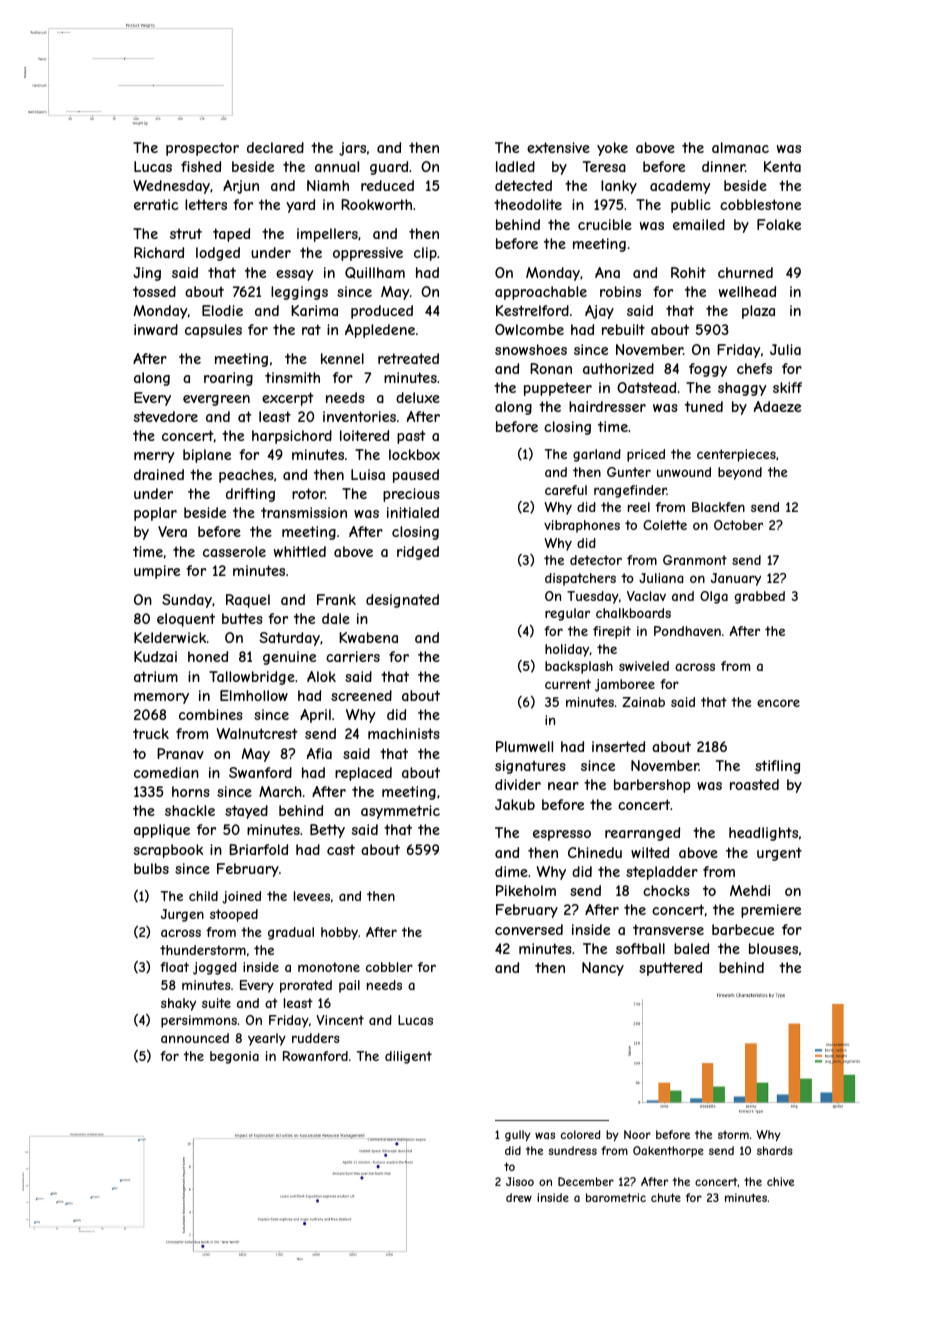 The image size is (935, 1327). Describe the element at coordinates (368, 254) in the document. I see `oppressive` at that location.
